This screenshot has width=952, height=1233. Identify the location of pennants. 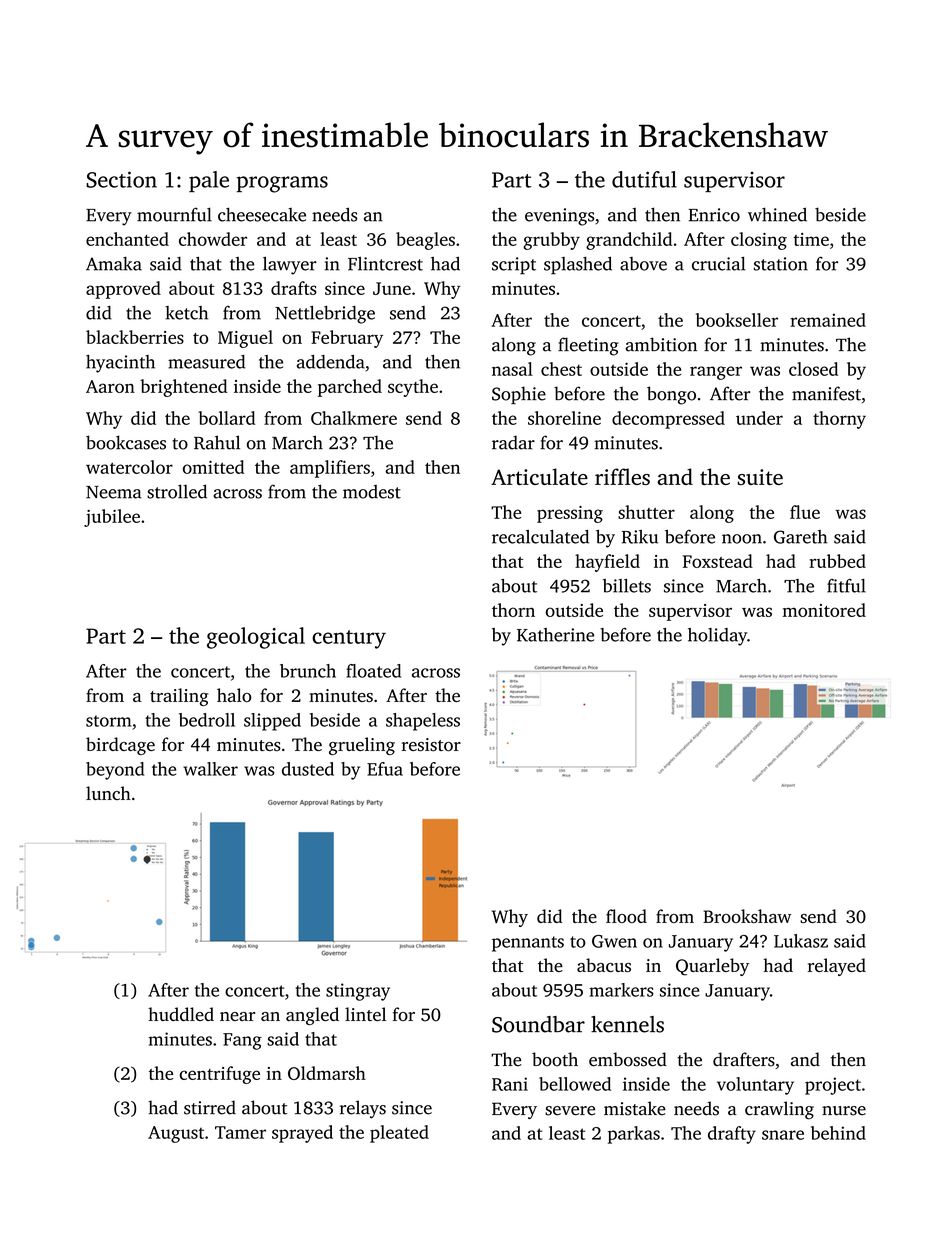
(528, 944).
